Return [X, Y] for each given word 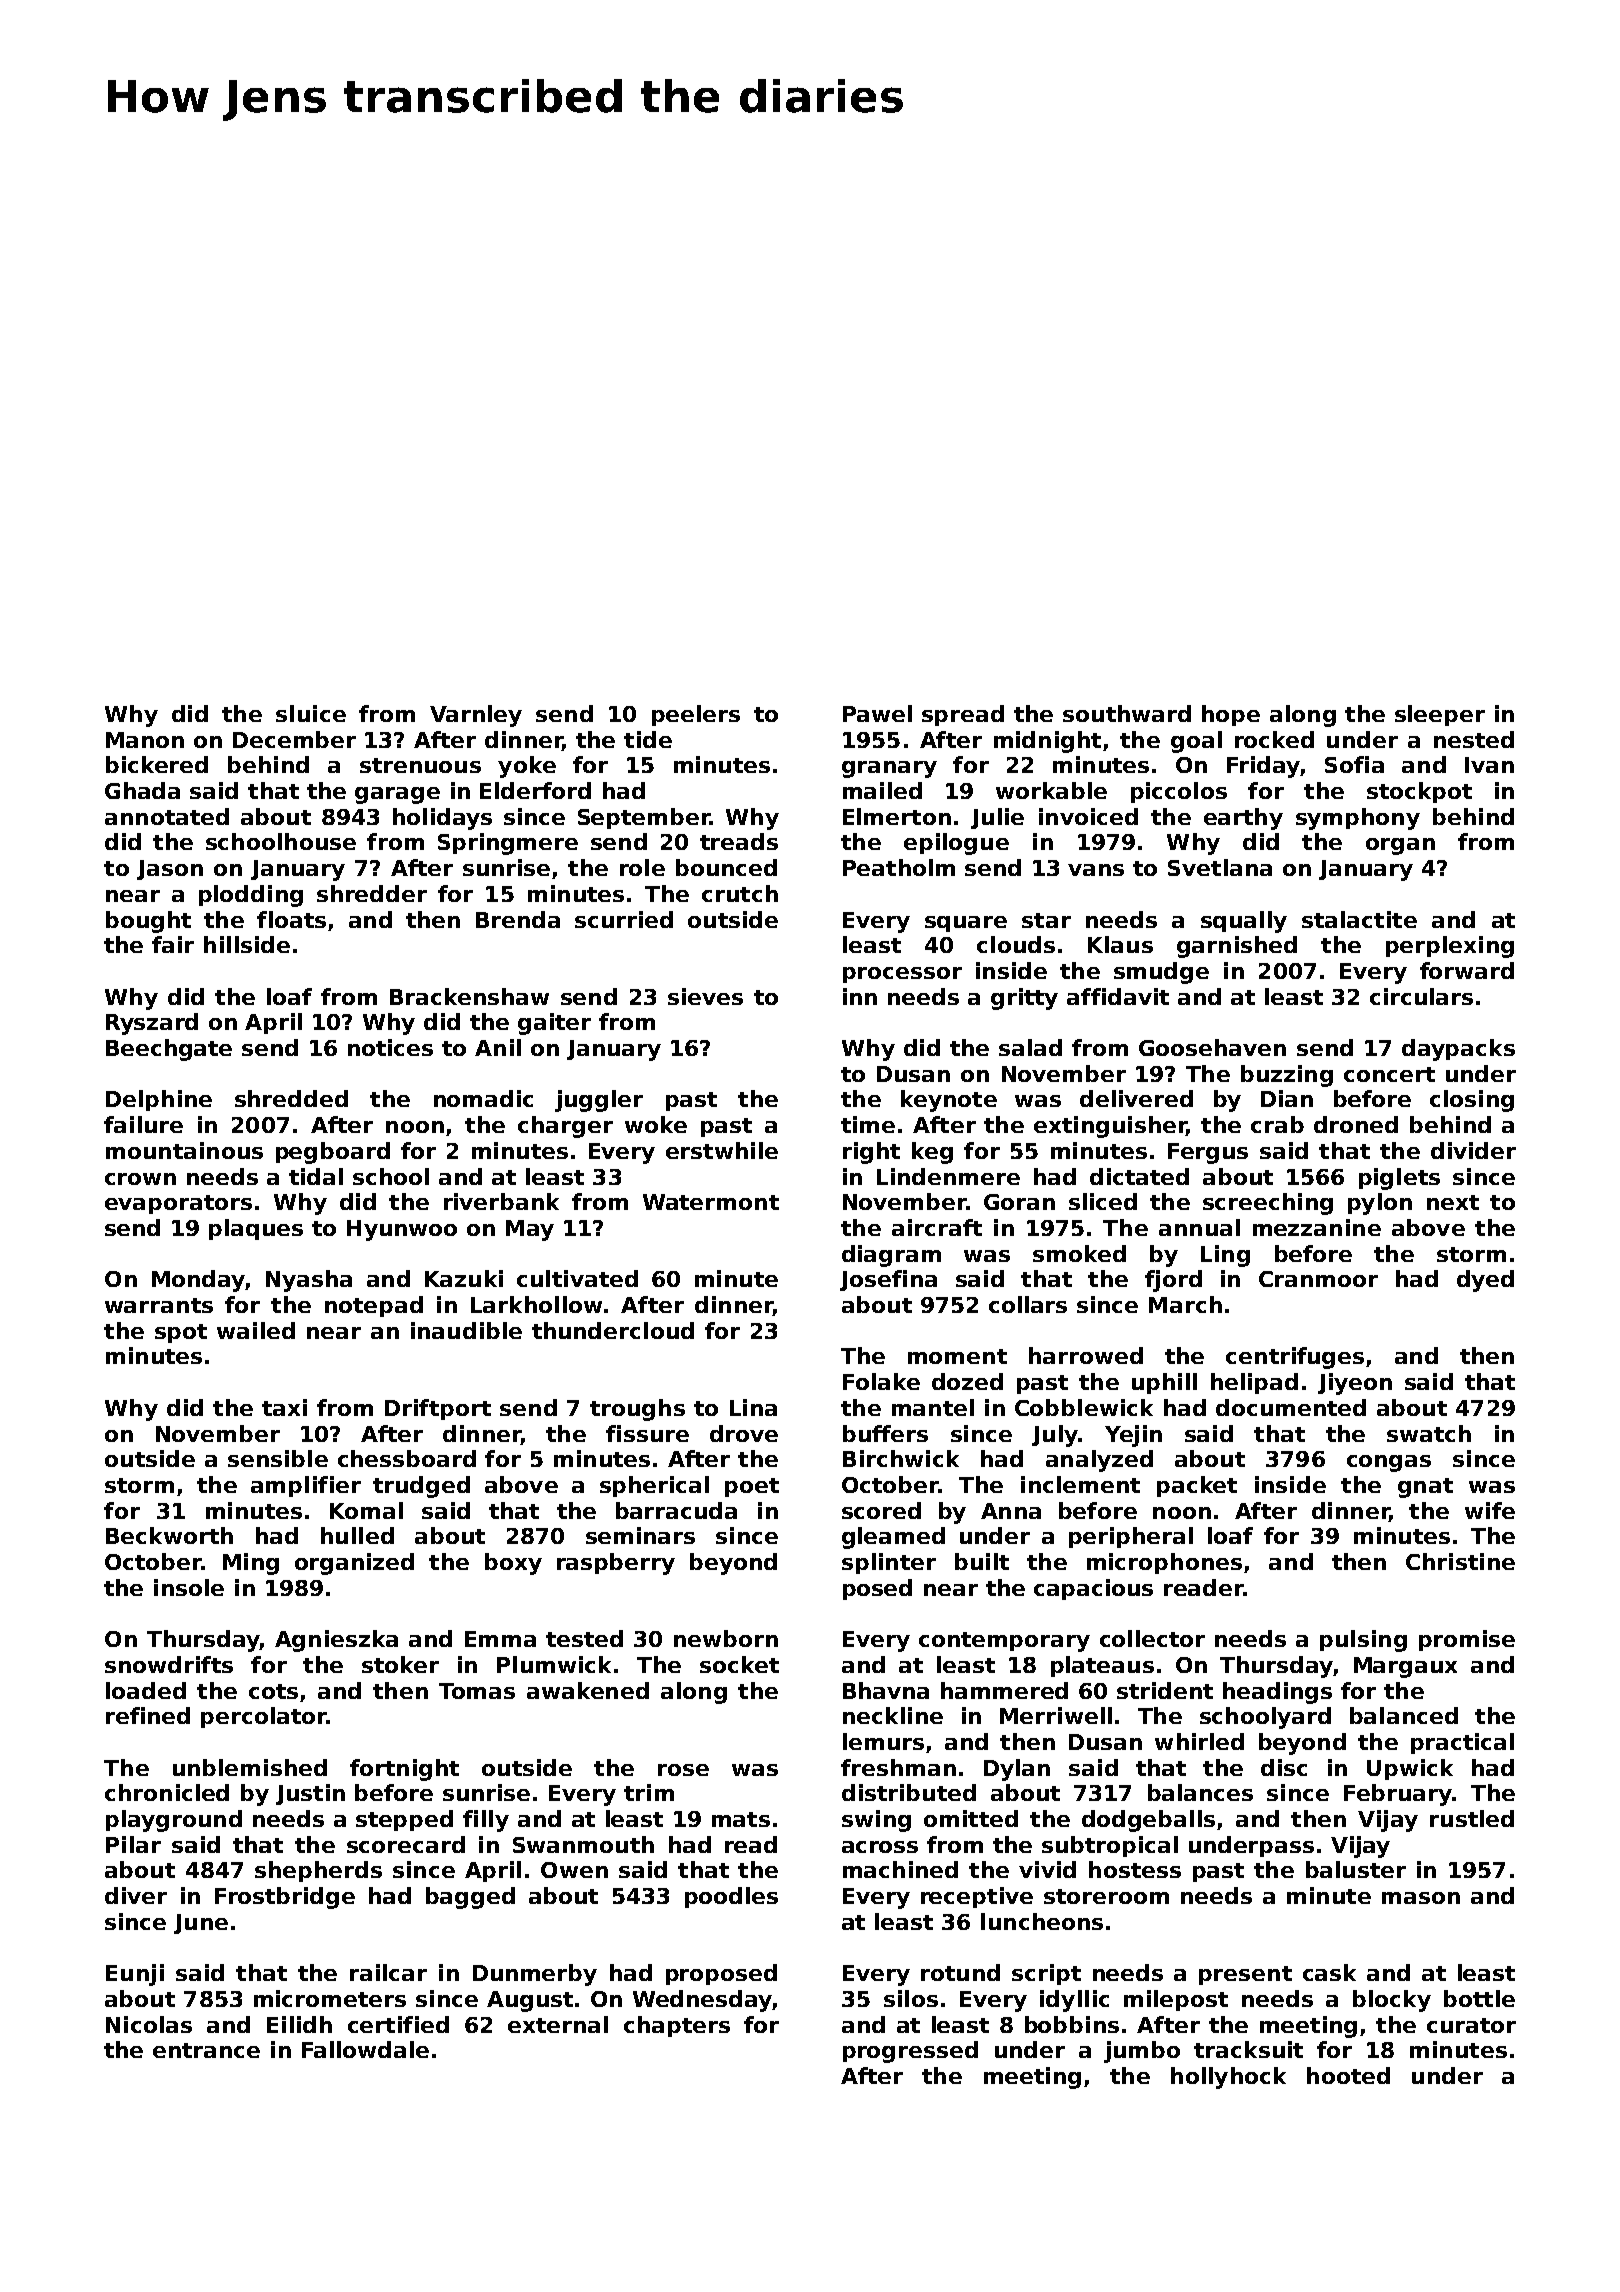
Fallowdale [365, 2049]
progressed [910, 2052]
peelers [696, 715]
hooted [1348, 2075]
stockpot [1419, 792]
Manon [145, 740]
